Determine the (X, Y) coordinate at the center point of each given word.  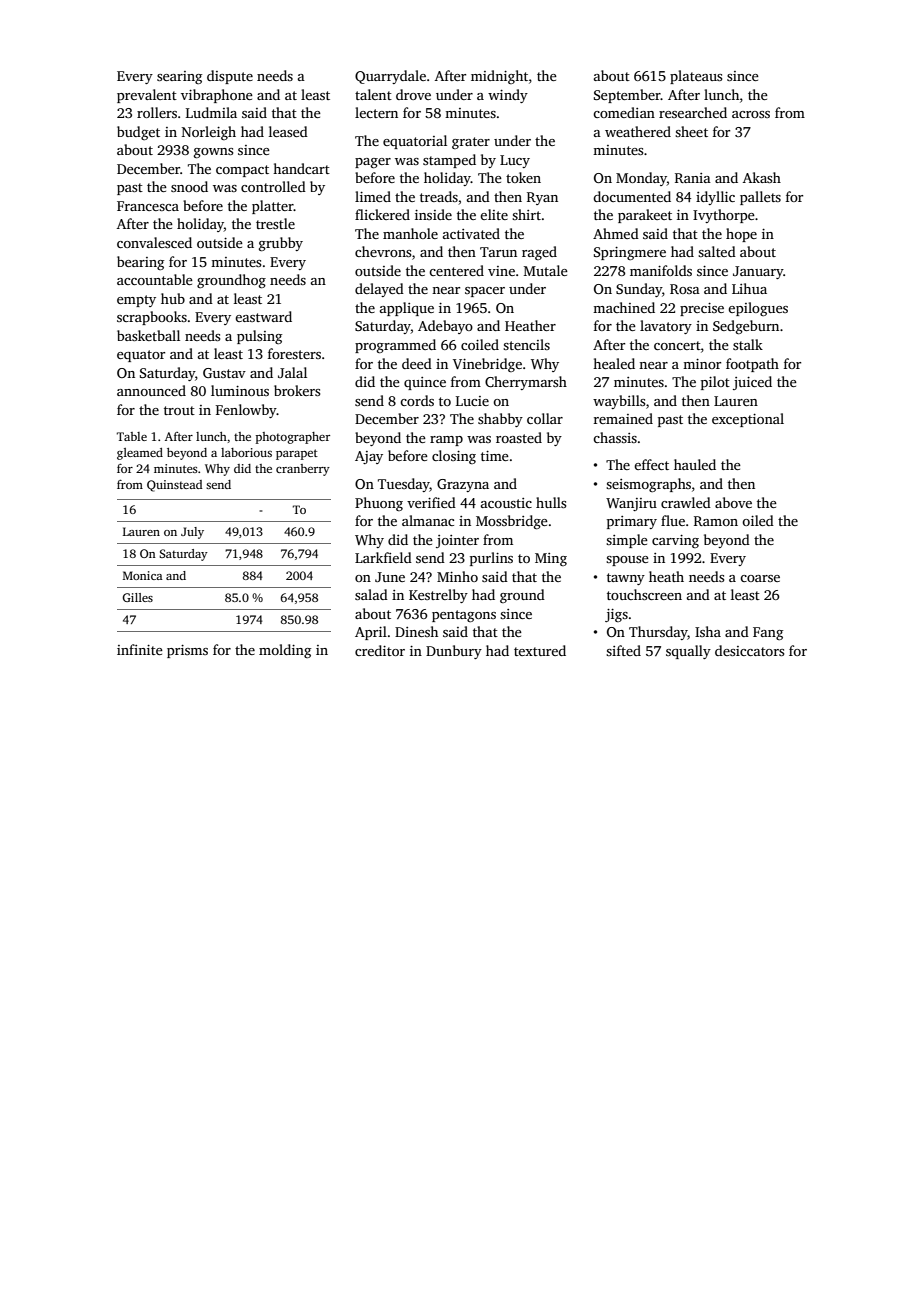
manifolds (661, 270)
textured (540, 650)
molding (285, 651)
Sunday (639, 290)
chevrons (383, 251)
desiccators (749, 650)
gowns (213, 153)
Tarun (498, 252)
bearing (140, 263)
